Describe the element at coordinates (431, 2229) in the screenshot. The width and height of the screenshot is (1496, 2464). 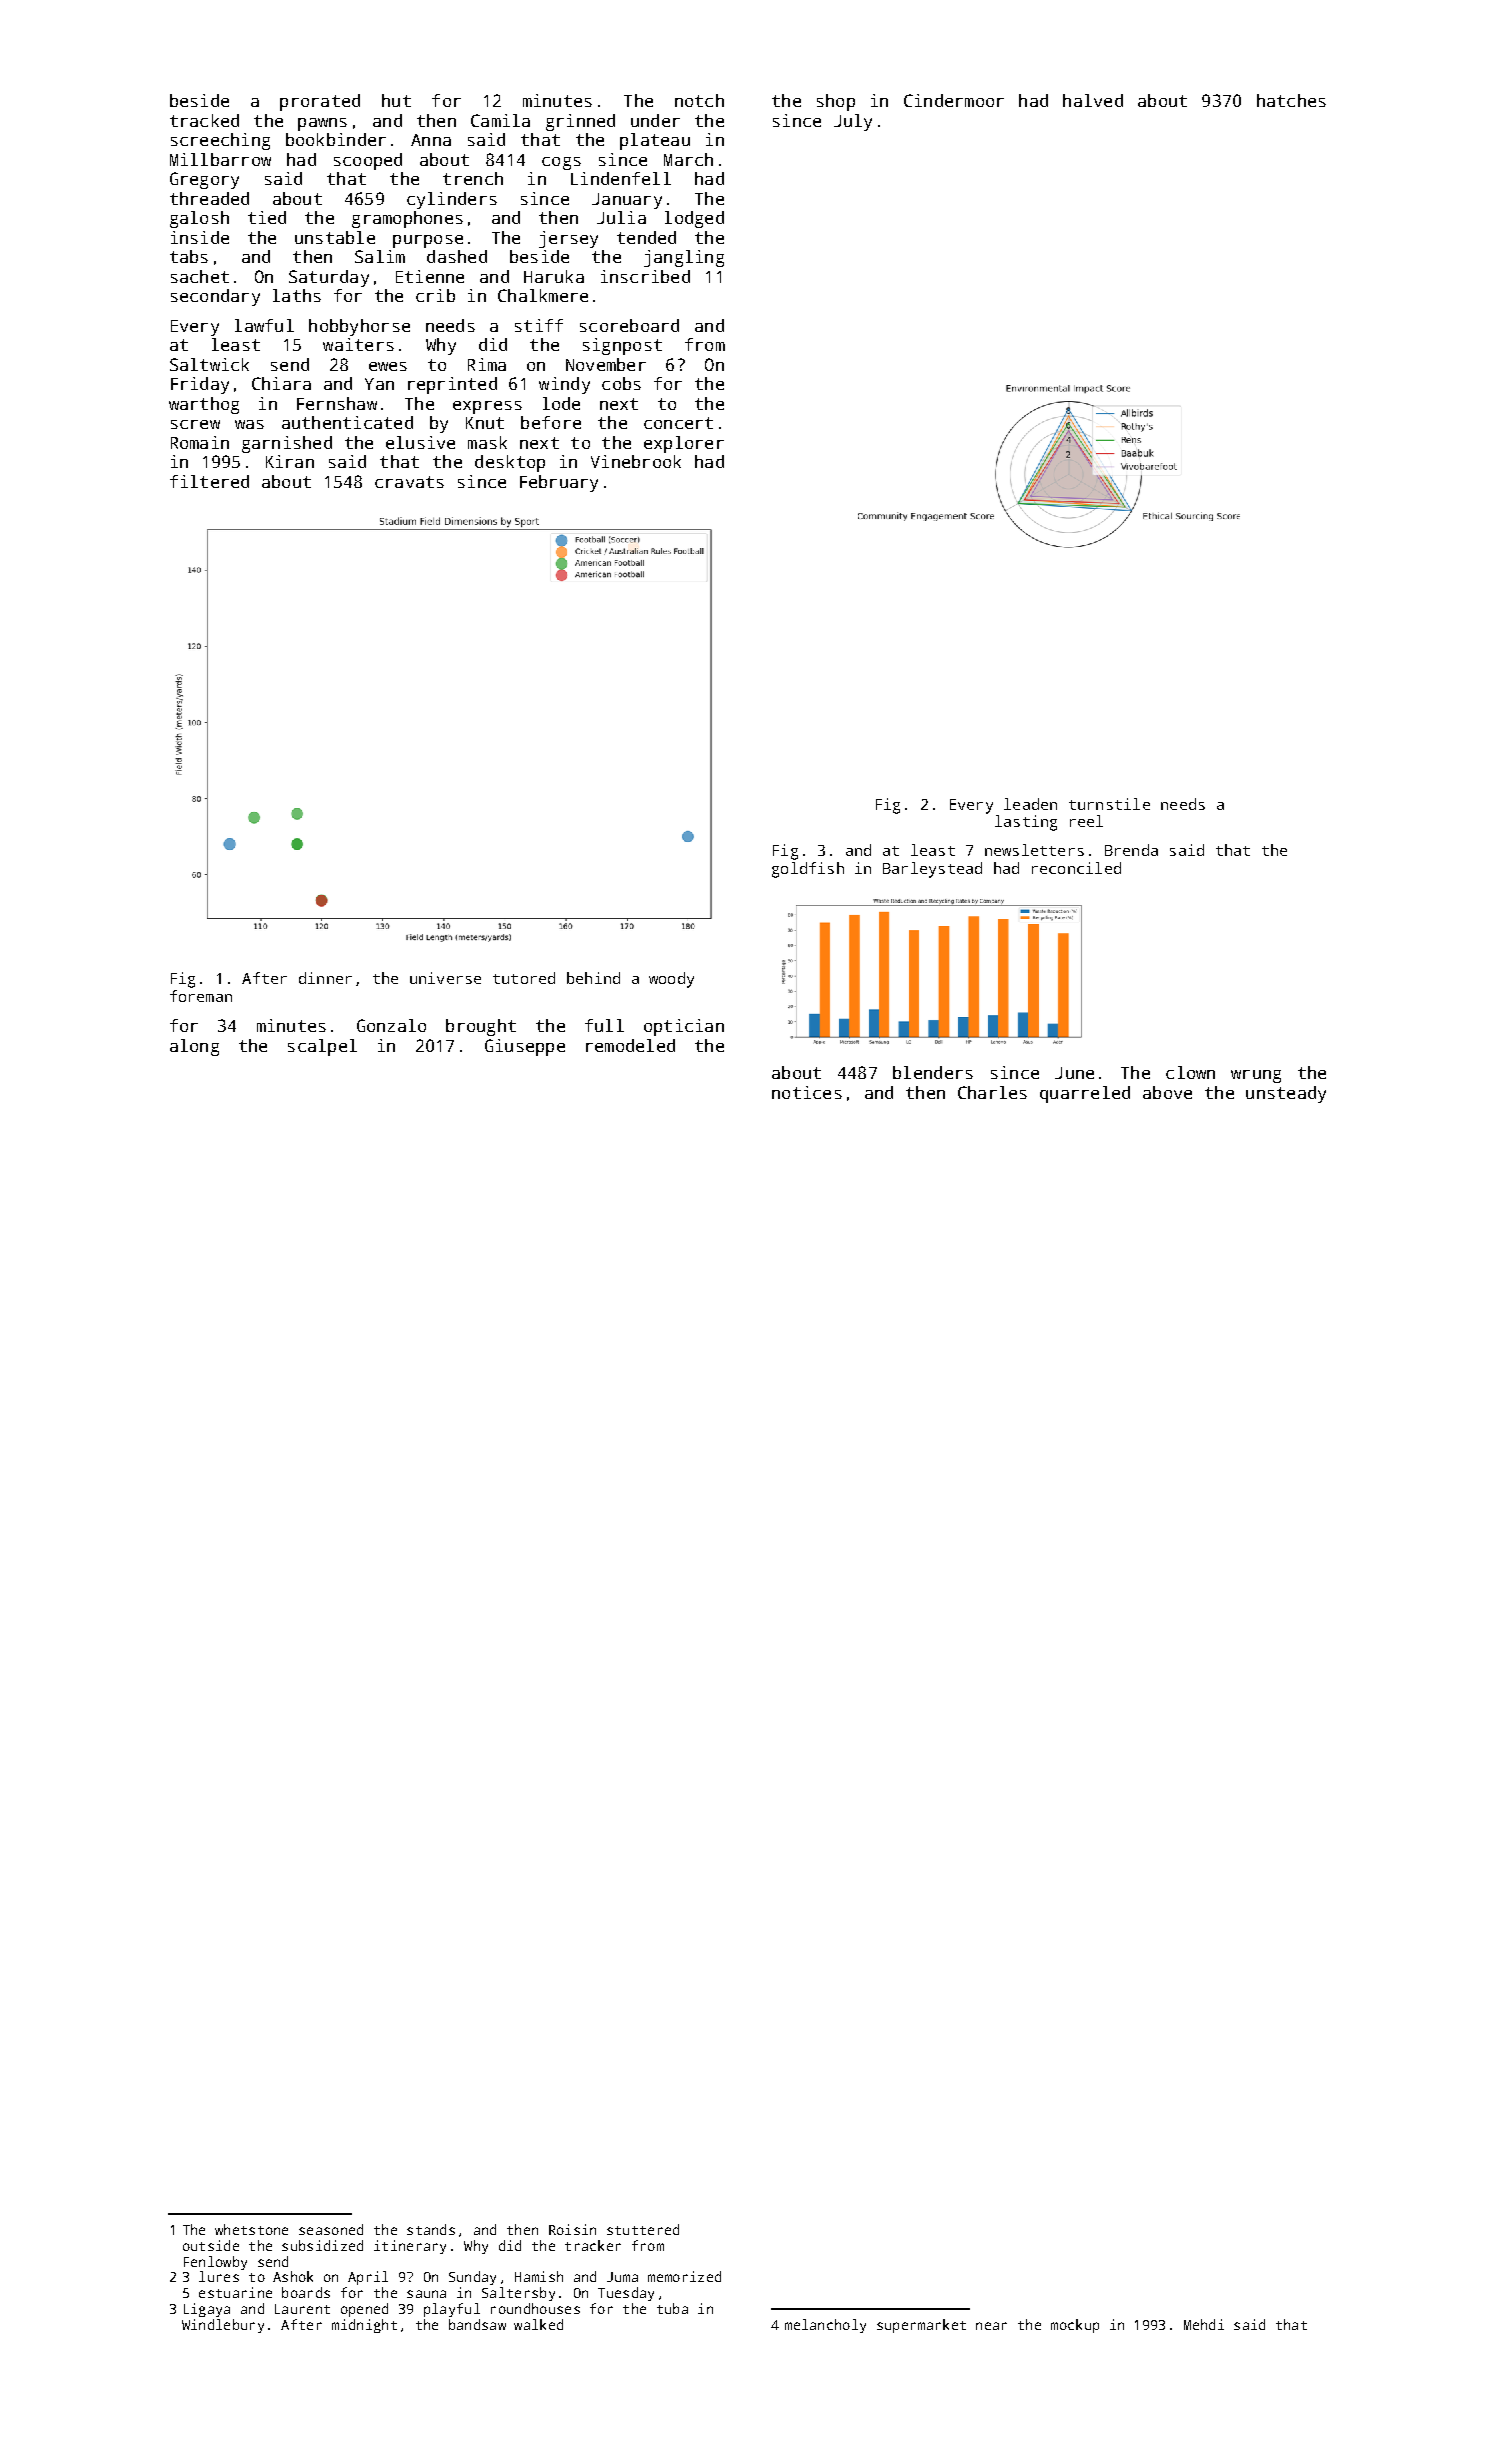
I see `stands` at that location.
